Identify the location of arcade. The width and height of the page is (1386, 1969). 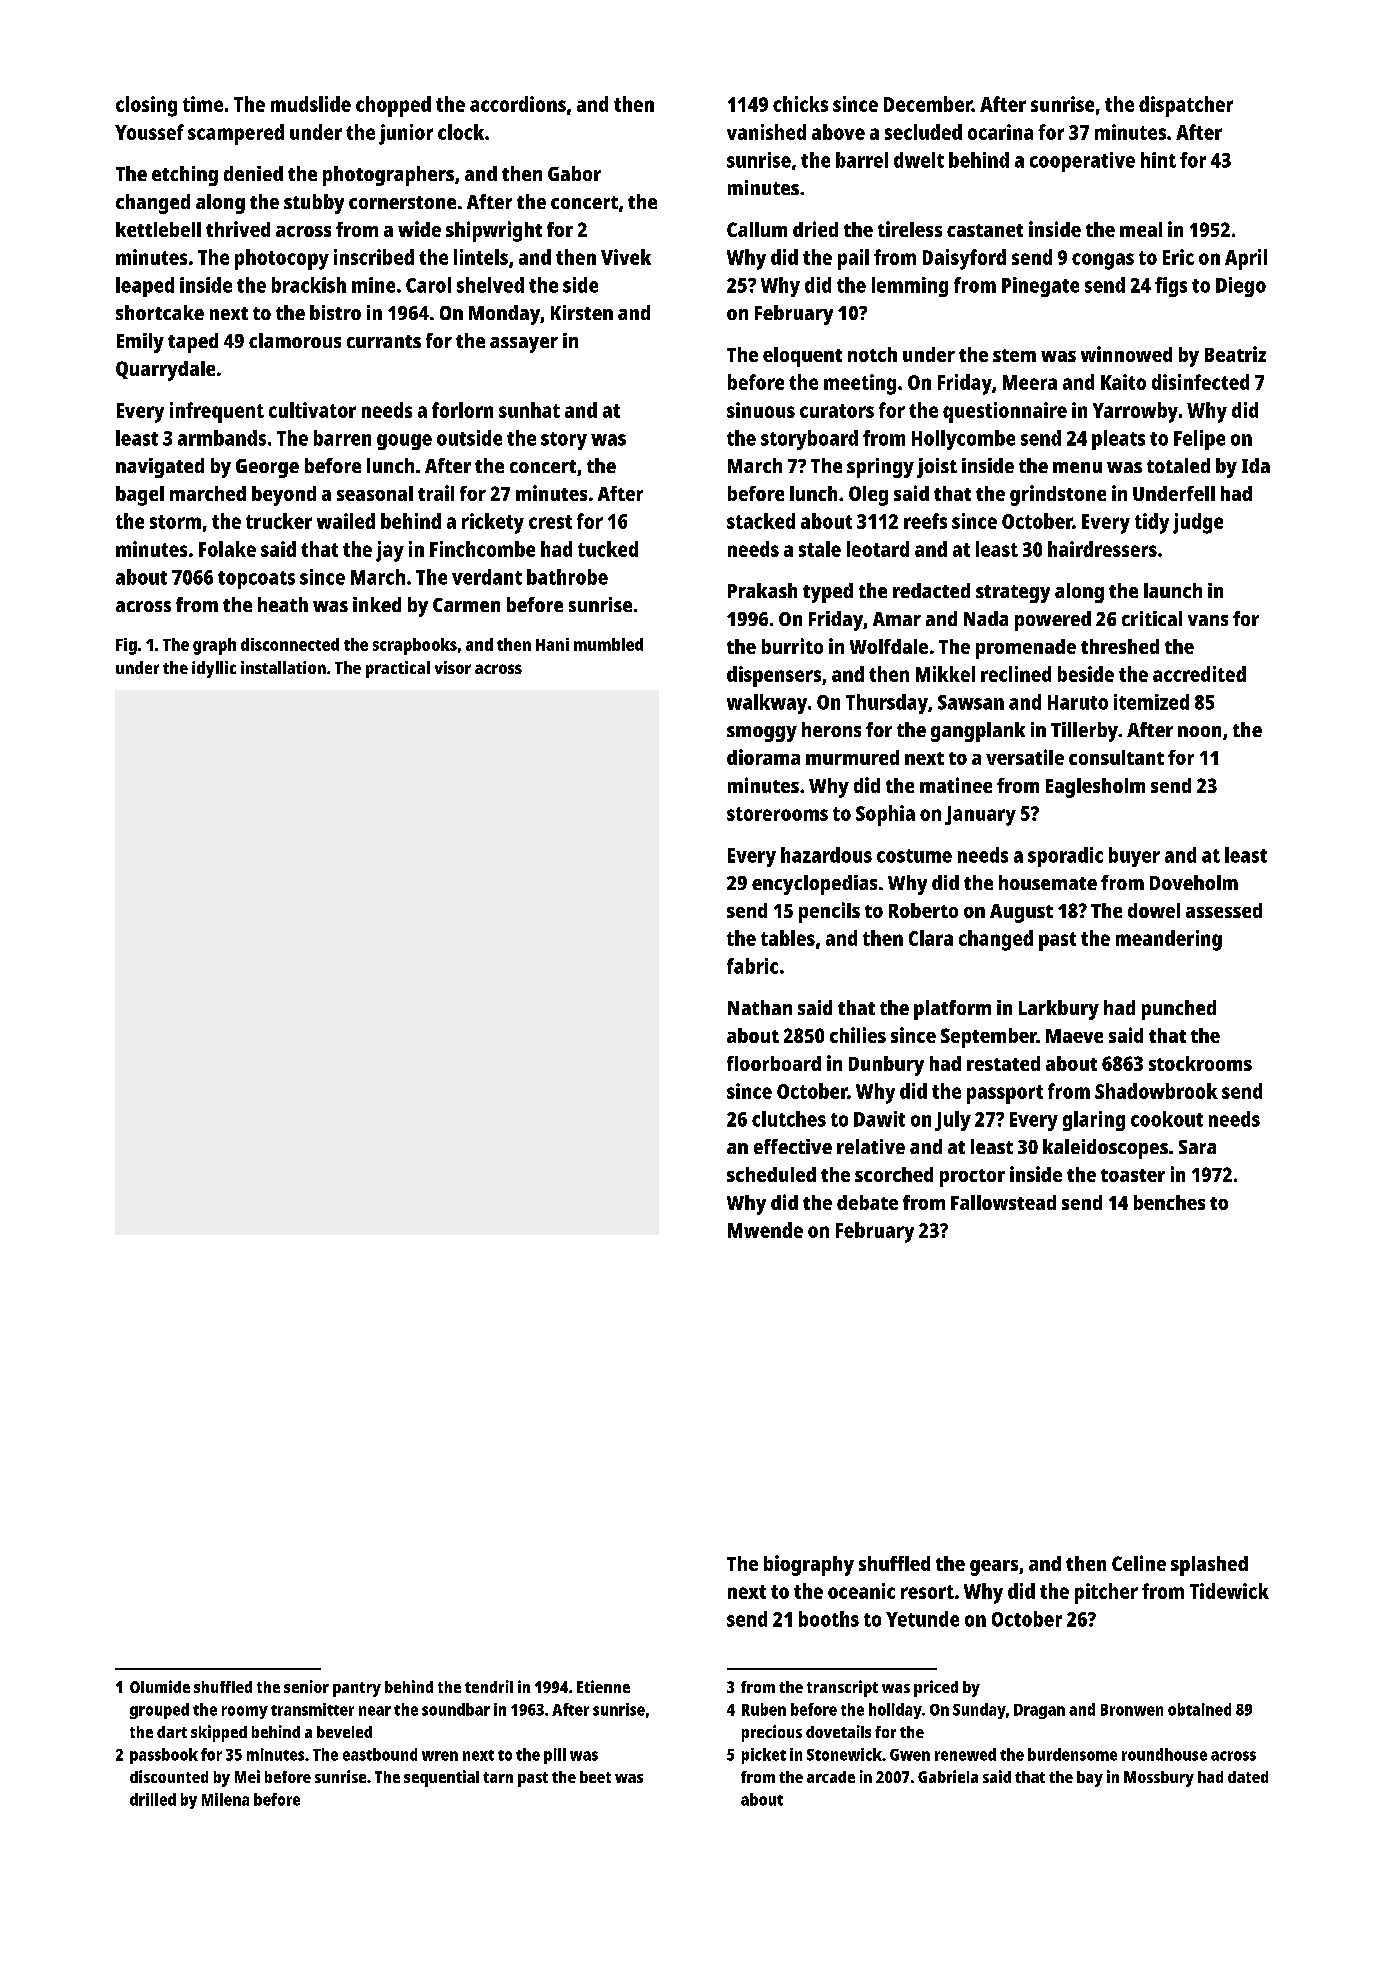
(831, 1777).
